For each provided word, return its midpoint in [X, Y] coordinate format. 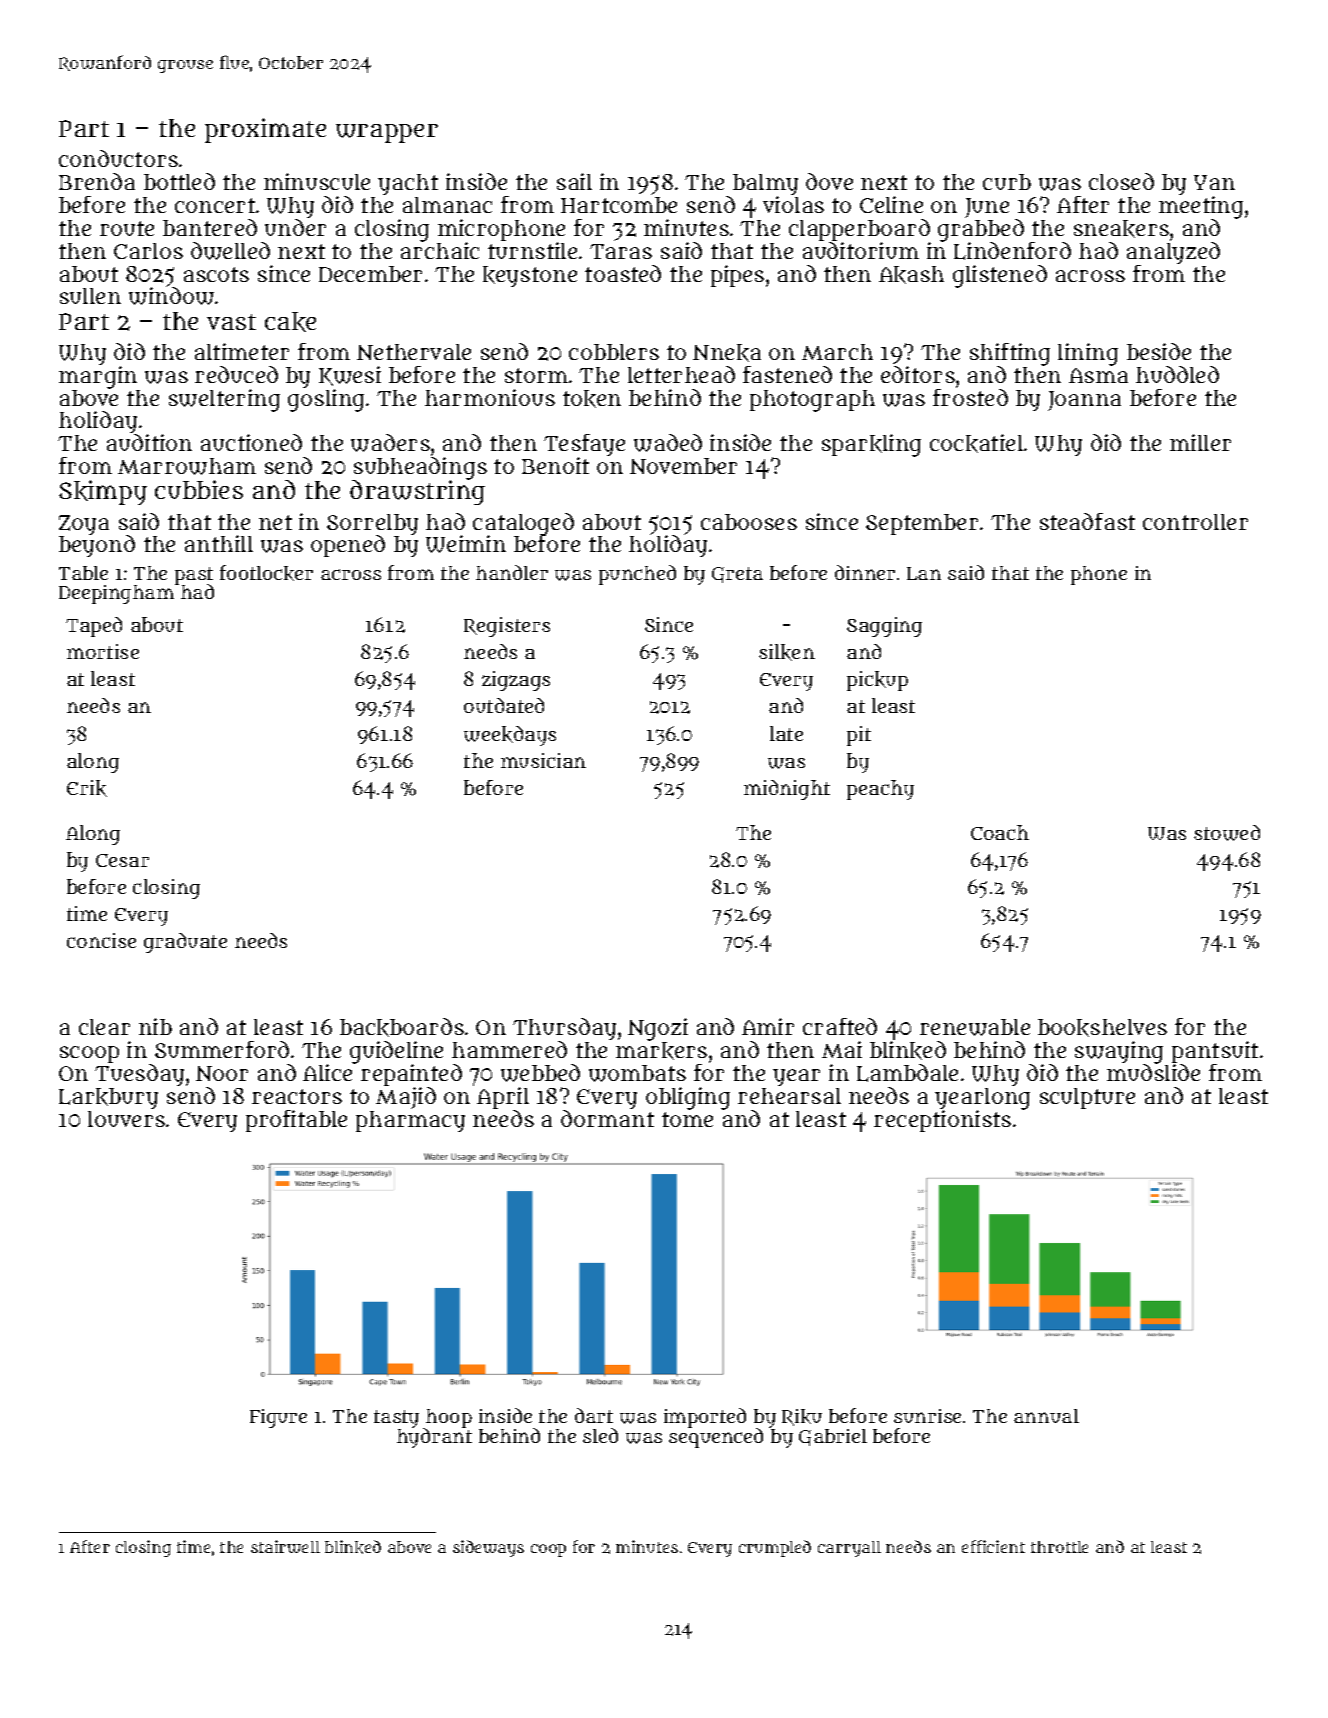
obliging [688, 1098]
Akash [911, 275]
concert [215, 205]
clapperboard [859, 230]
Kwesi [350, 376]
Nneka [727, 353]
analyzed [1173, 253]
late [786, 733]
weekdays [510, 736]
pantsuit [1215, 1052]
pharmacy [410, 1121]
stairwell [285, 1546]
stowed [1227, 833]
